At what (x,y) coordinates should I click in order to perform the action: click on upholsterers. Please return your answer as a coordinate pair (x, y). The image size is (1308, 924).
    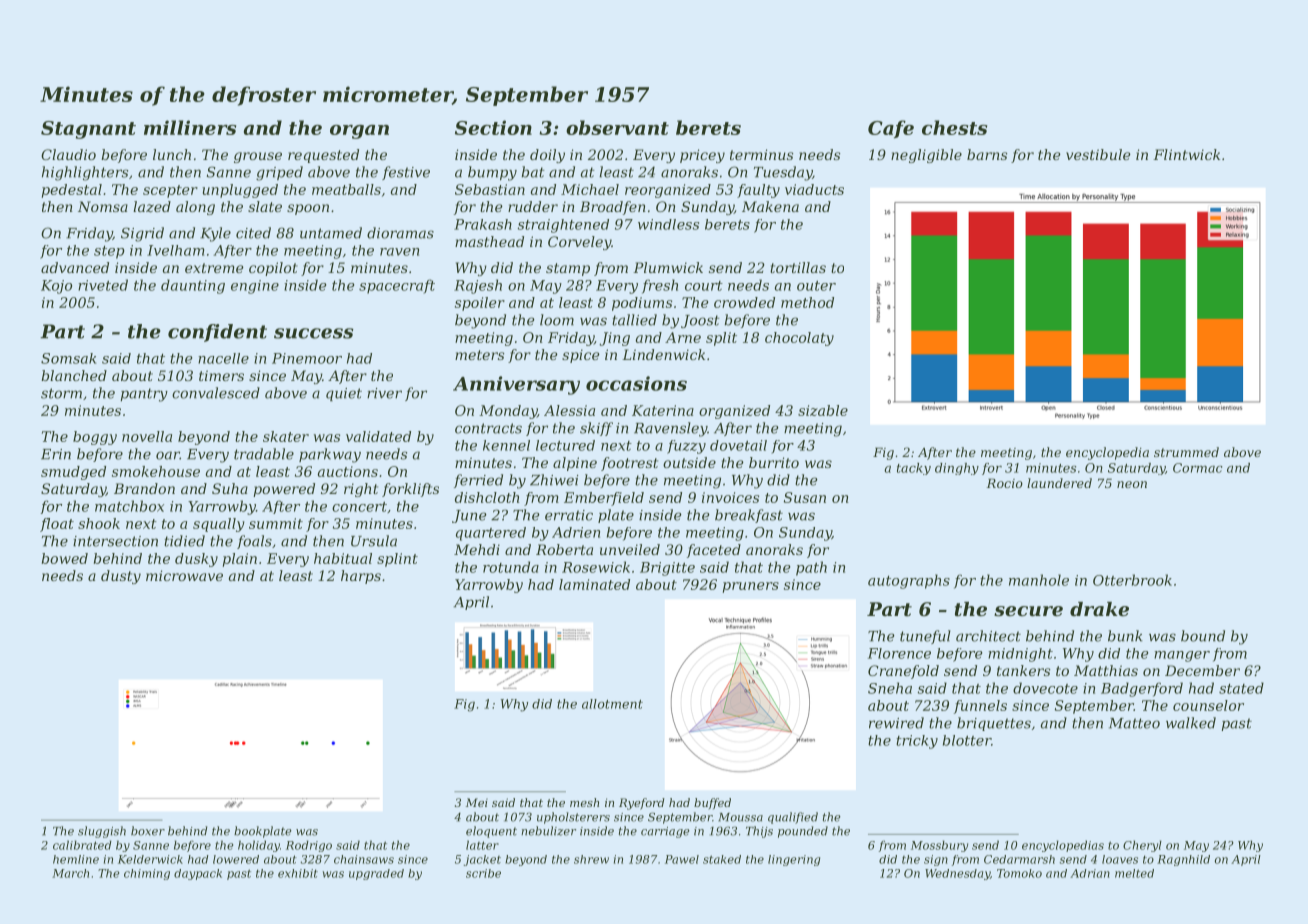
    Looking at the image, I should click on (573, 818).
